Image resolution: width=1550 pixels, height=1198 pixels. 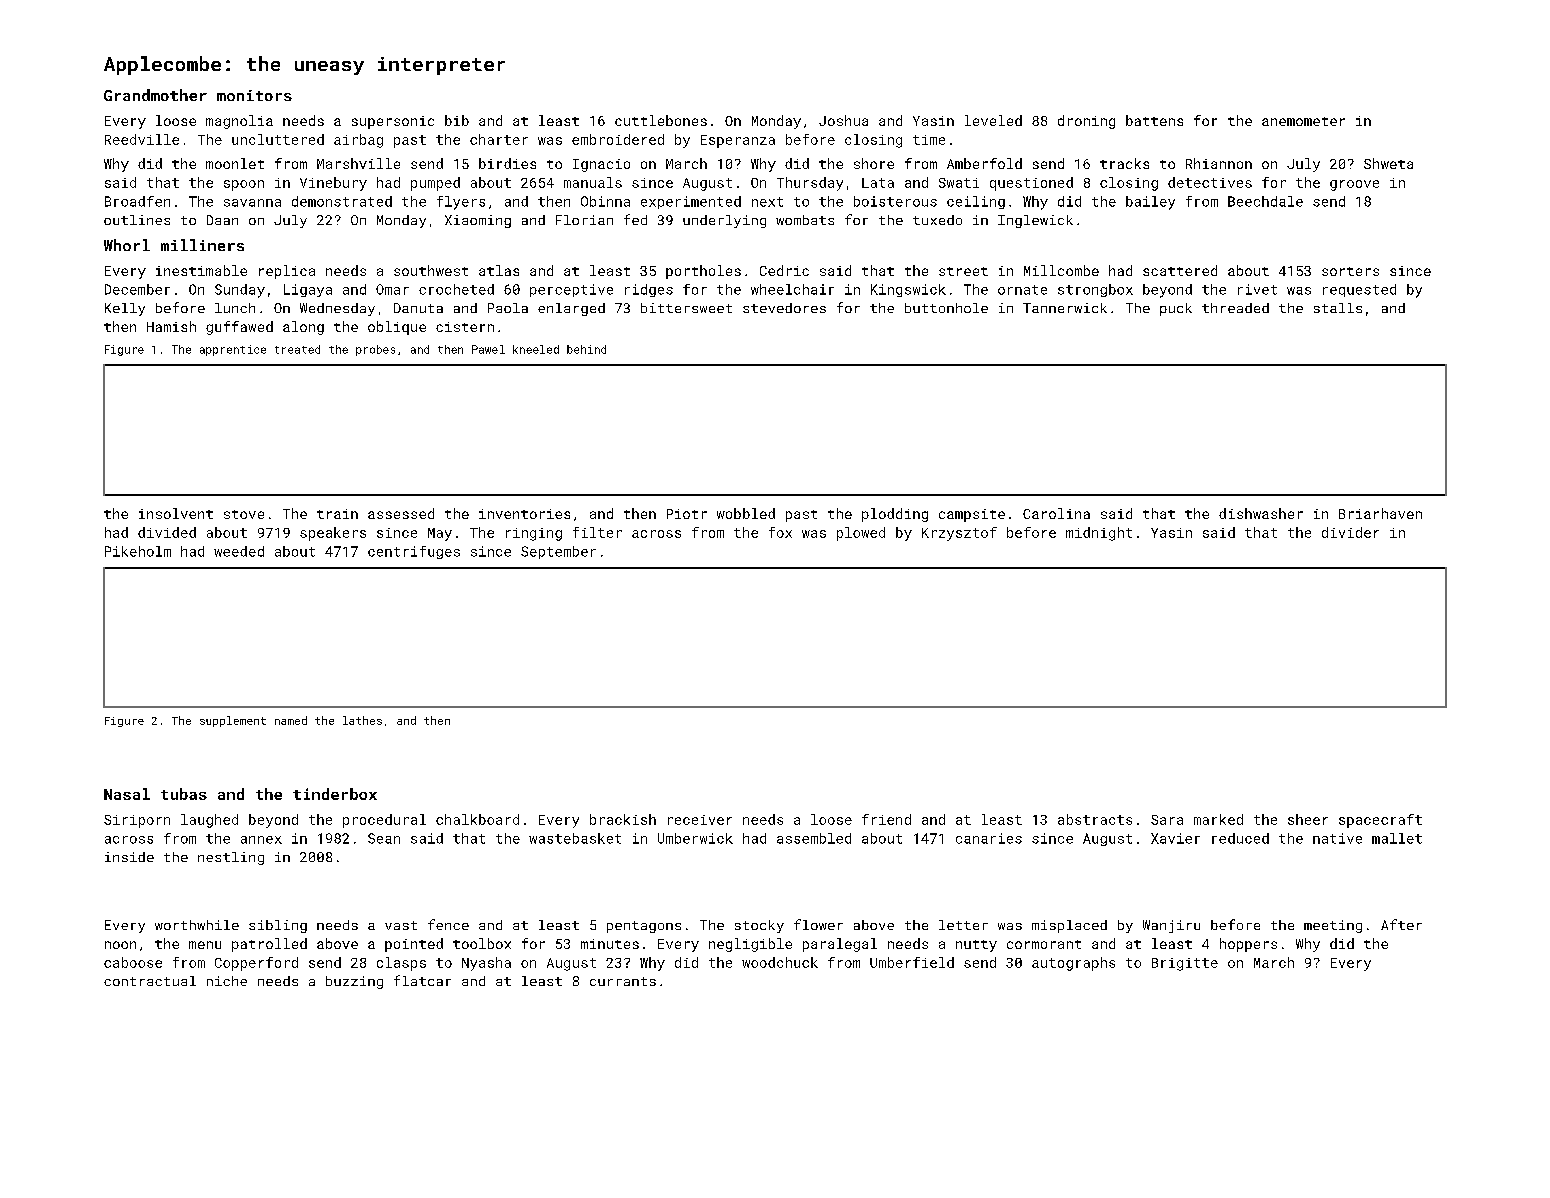 I want to click on questioned, so click(x=1031, y=184).
